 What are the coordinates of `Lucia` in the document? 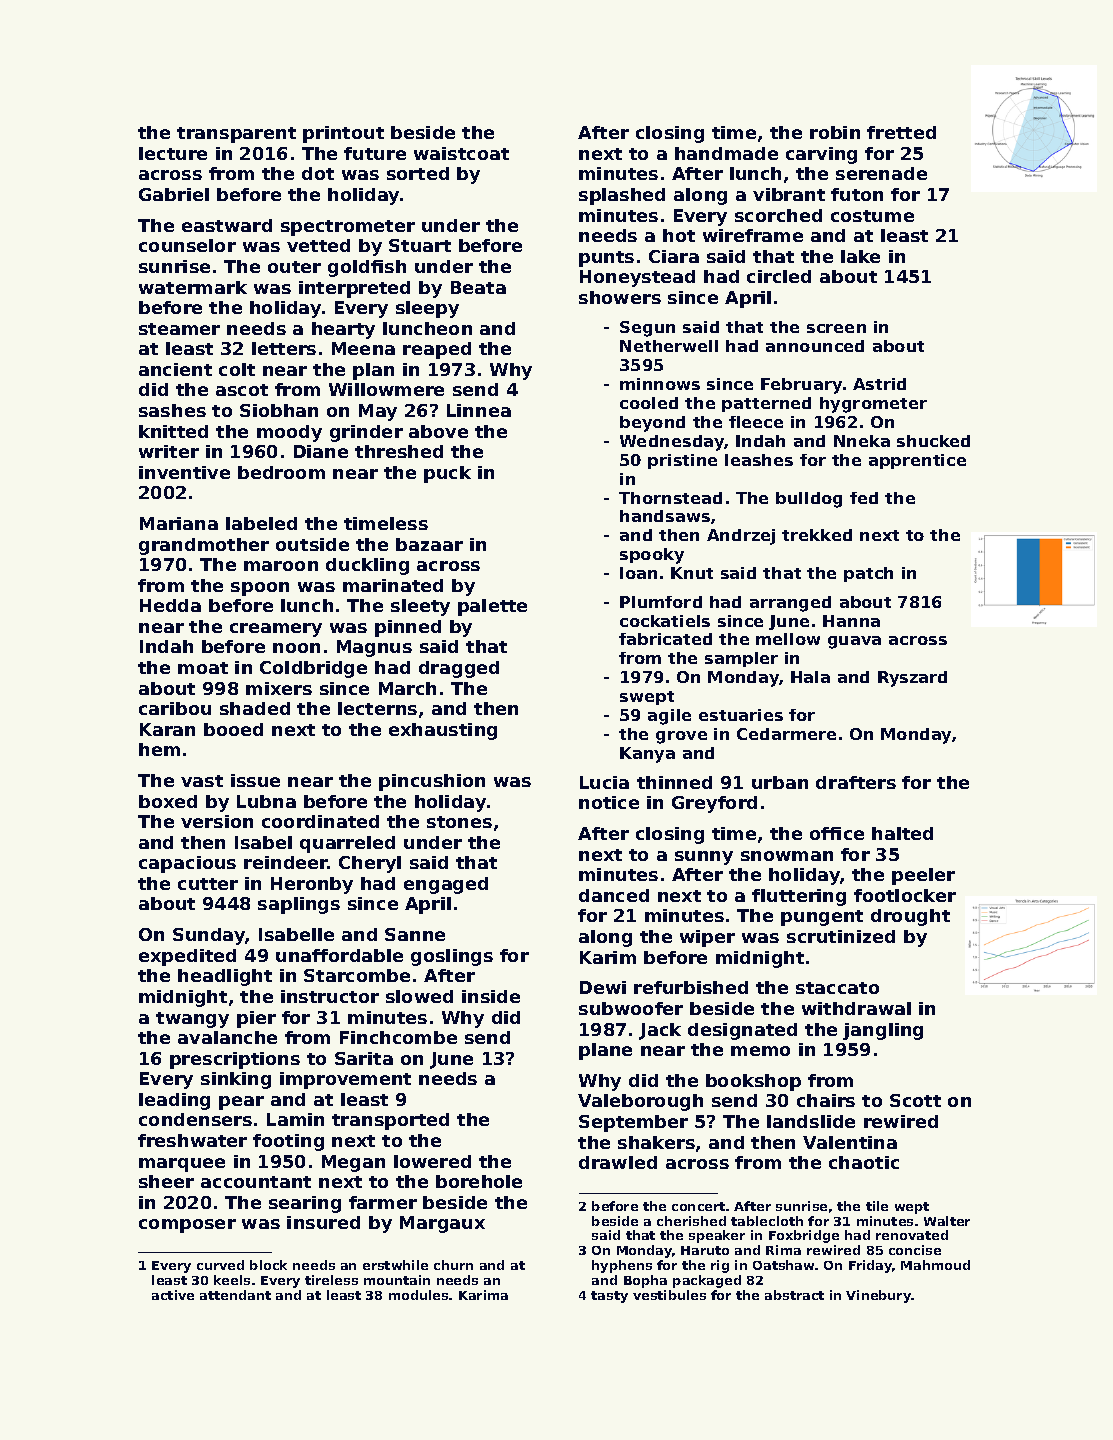 It's located at (604, 782).
